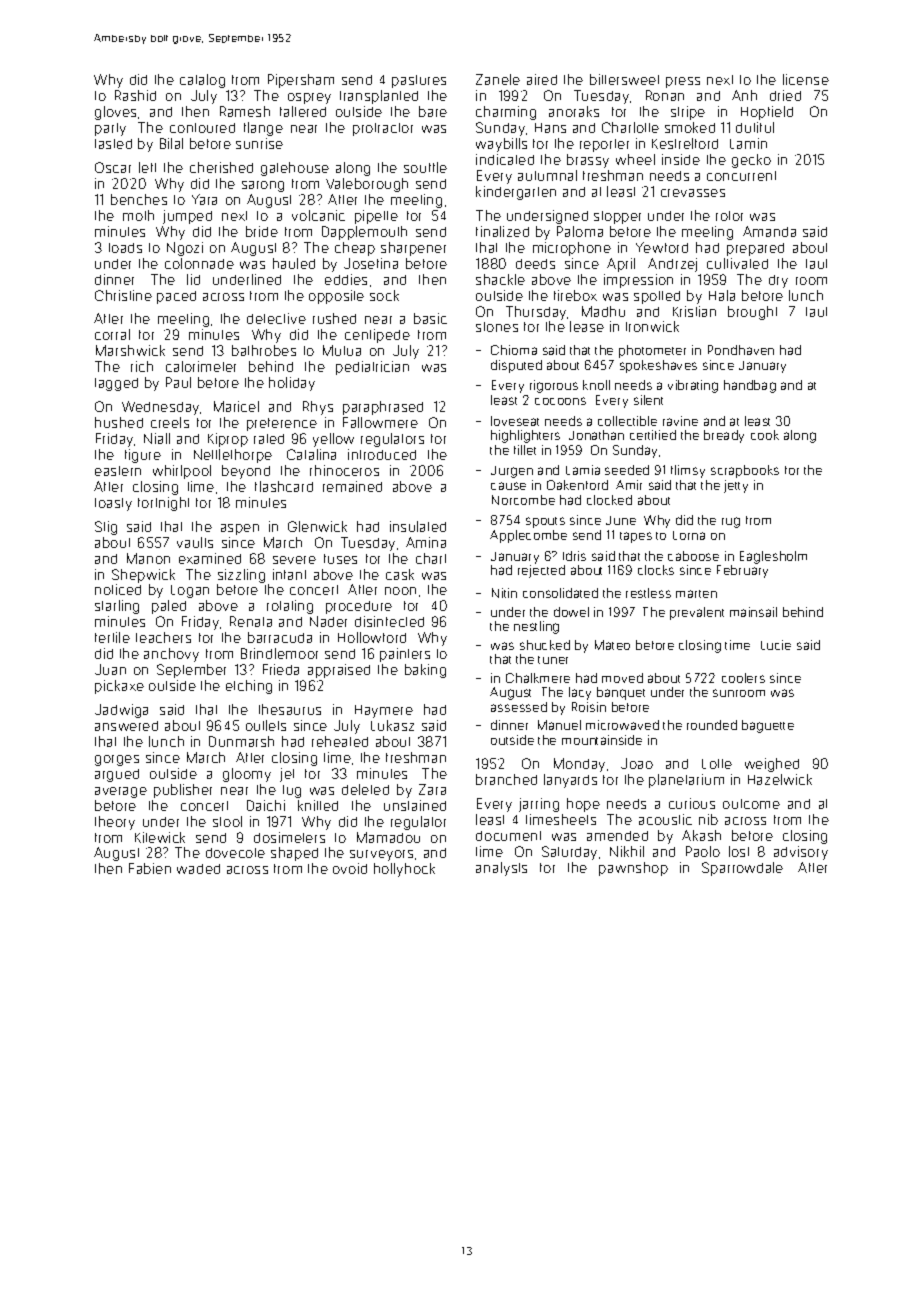 This page has height=1308, width=924. I want to click on stripe, so click(688, 113).
